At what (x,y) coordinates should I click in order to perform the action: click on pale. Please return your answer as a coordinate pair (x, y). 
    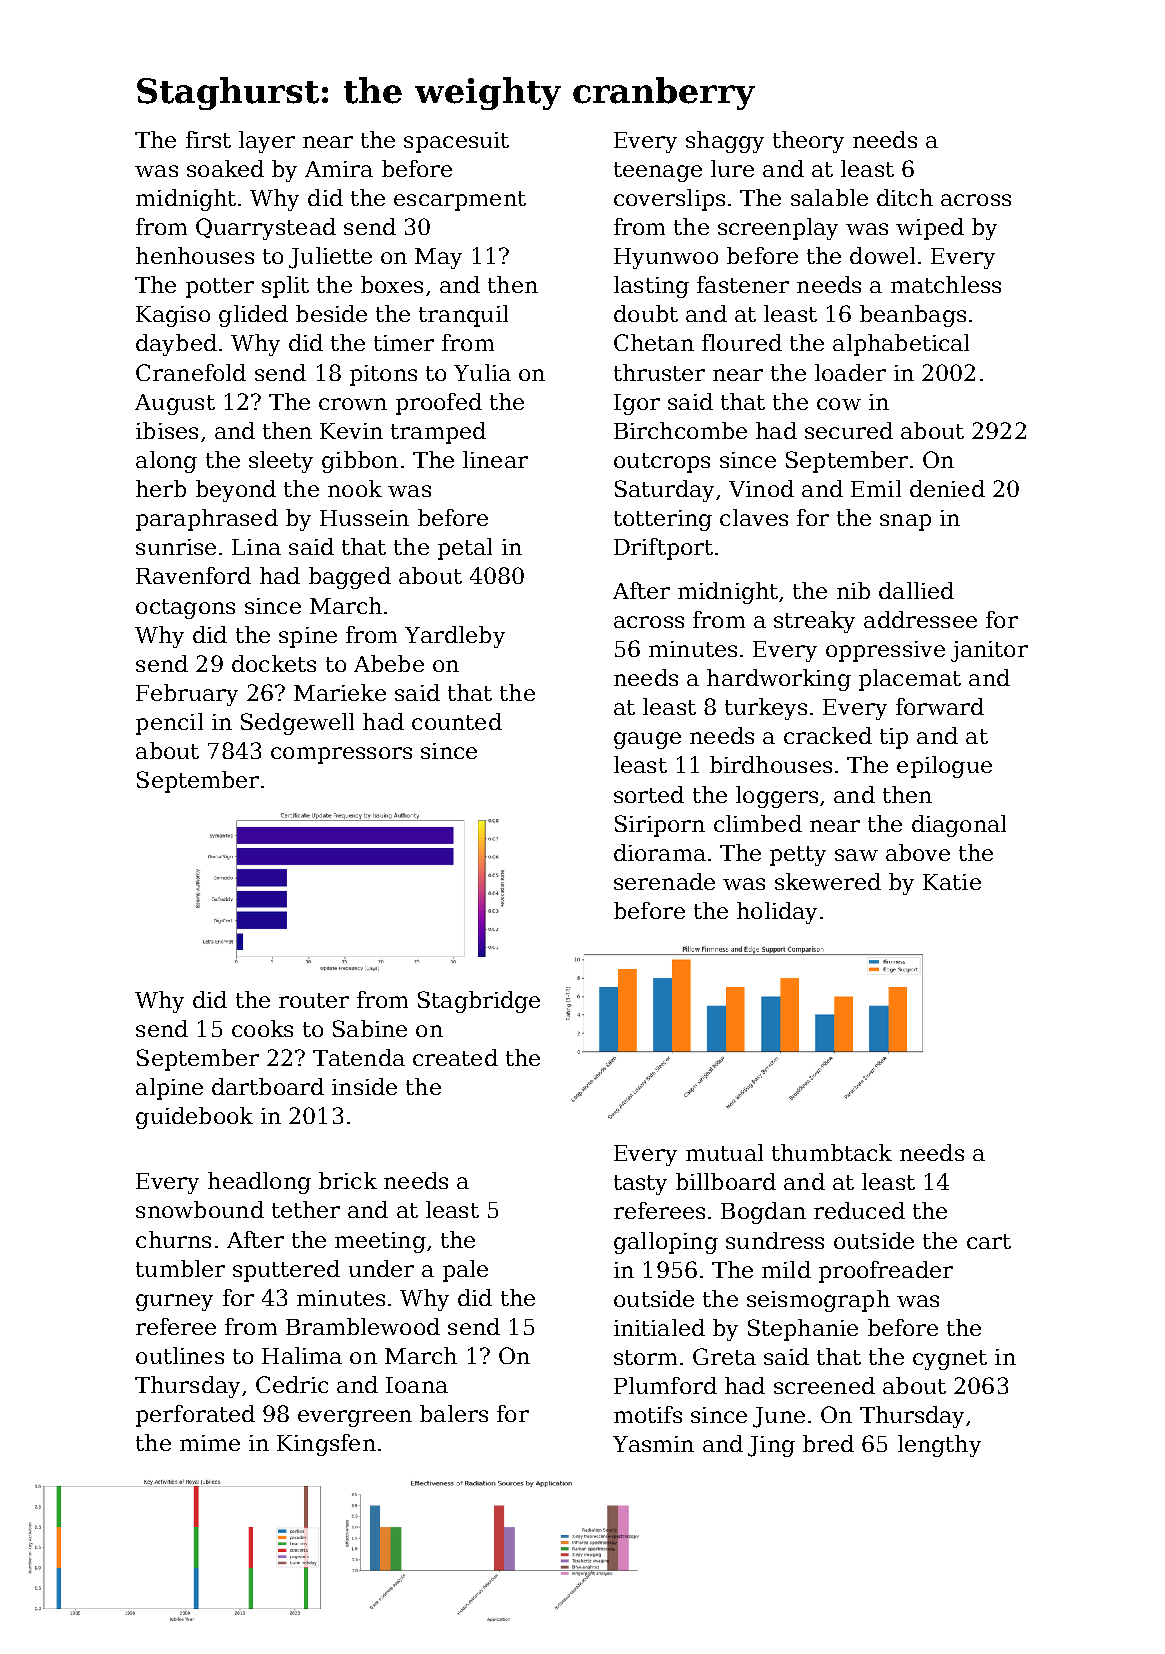
    Looking at the image, I should click on (465, 1271).
